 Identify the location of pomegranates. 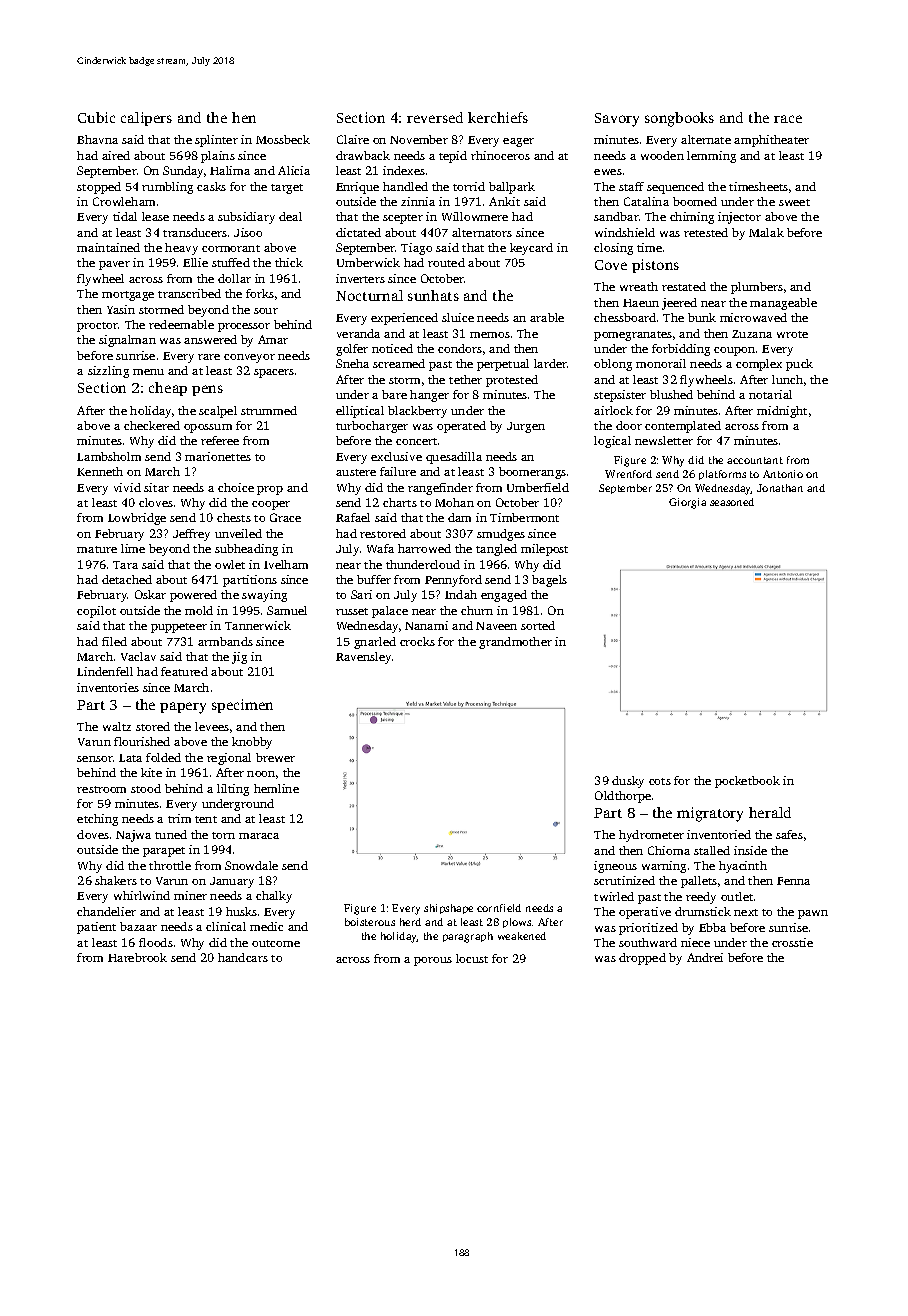
(633, 336).
